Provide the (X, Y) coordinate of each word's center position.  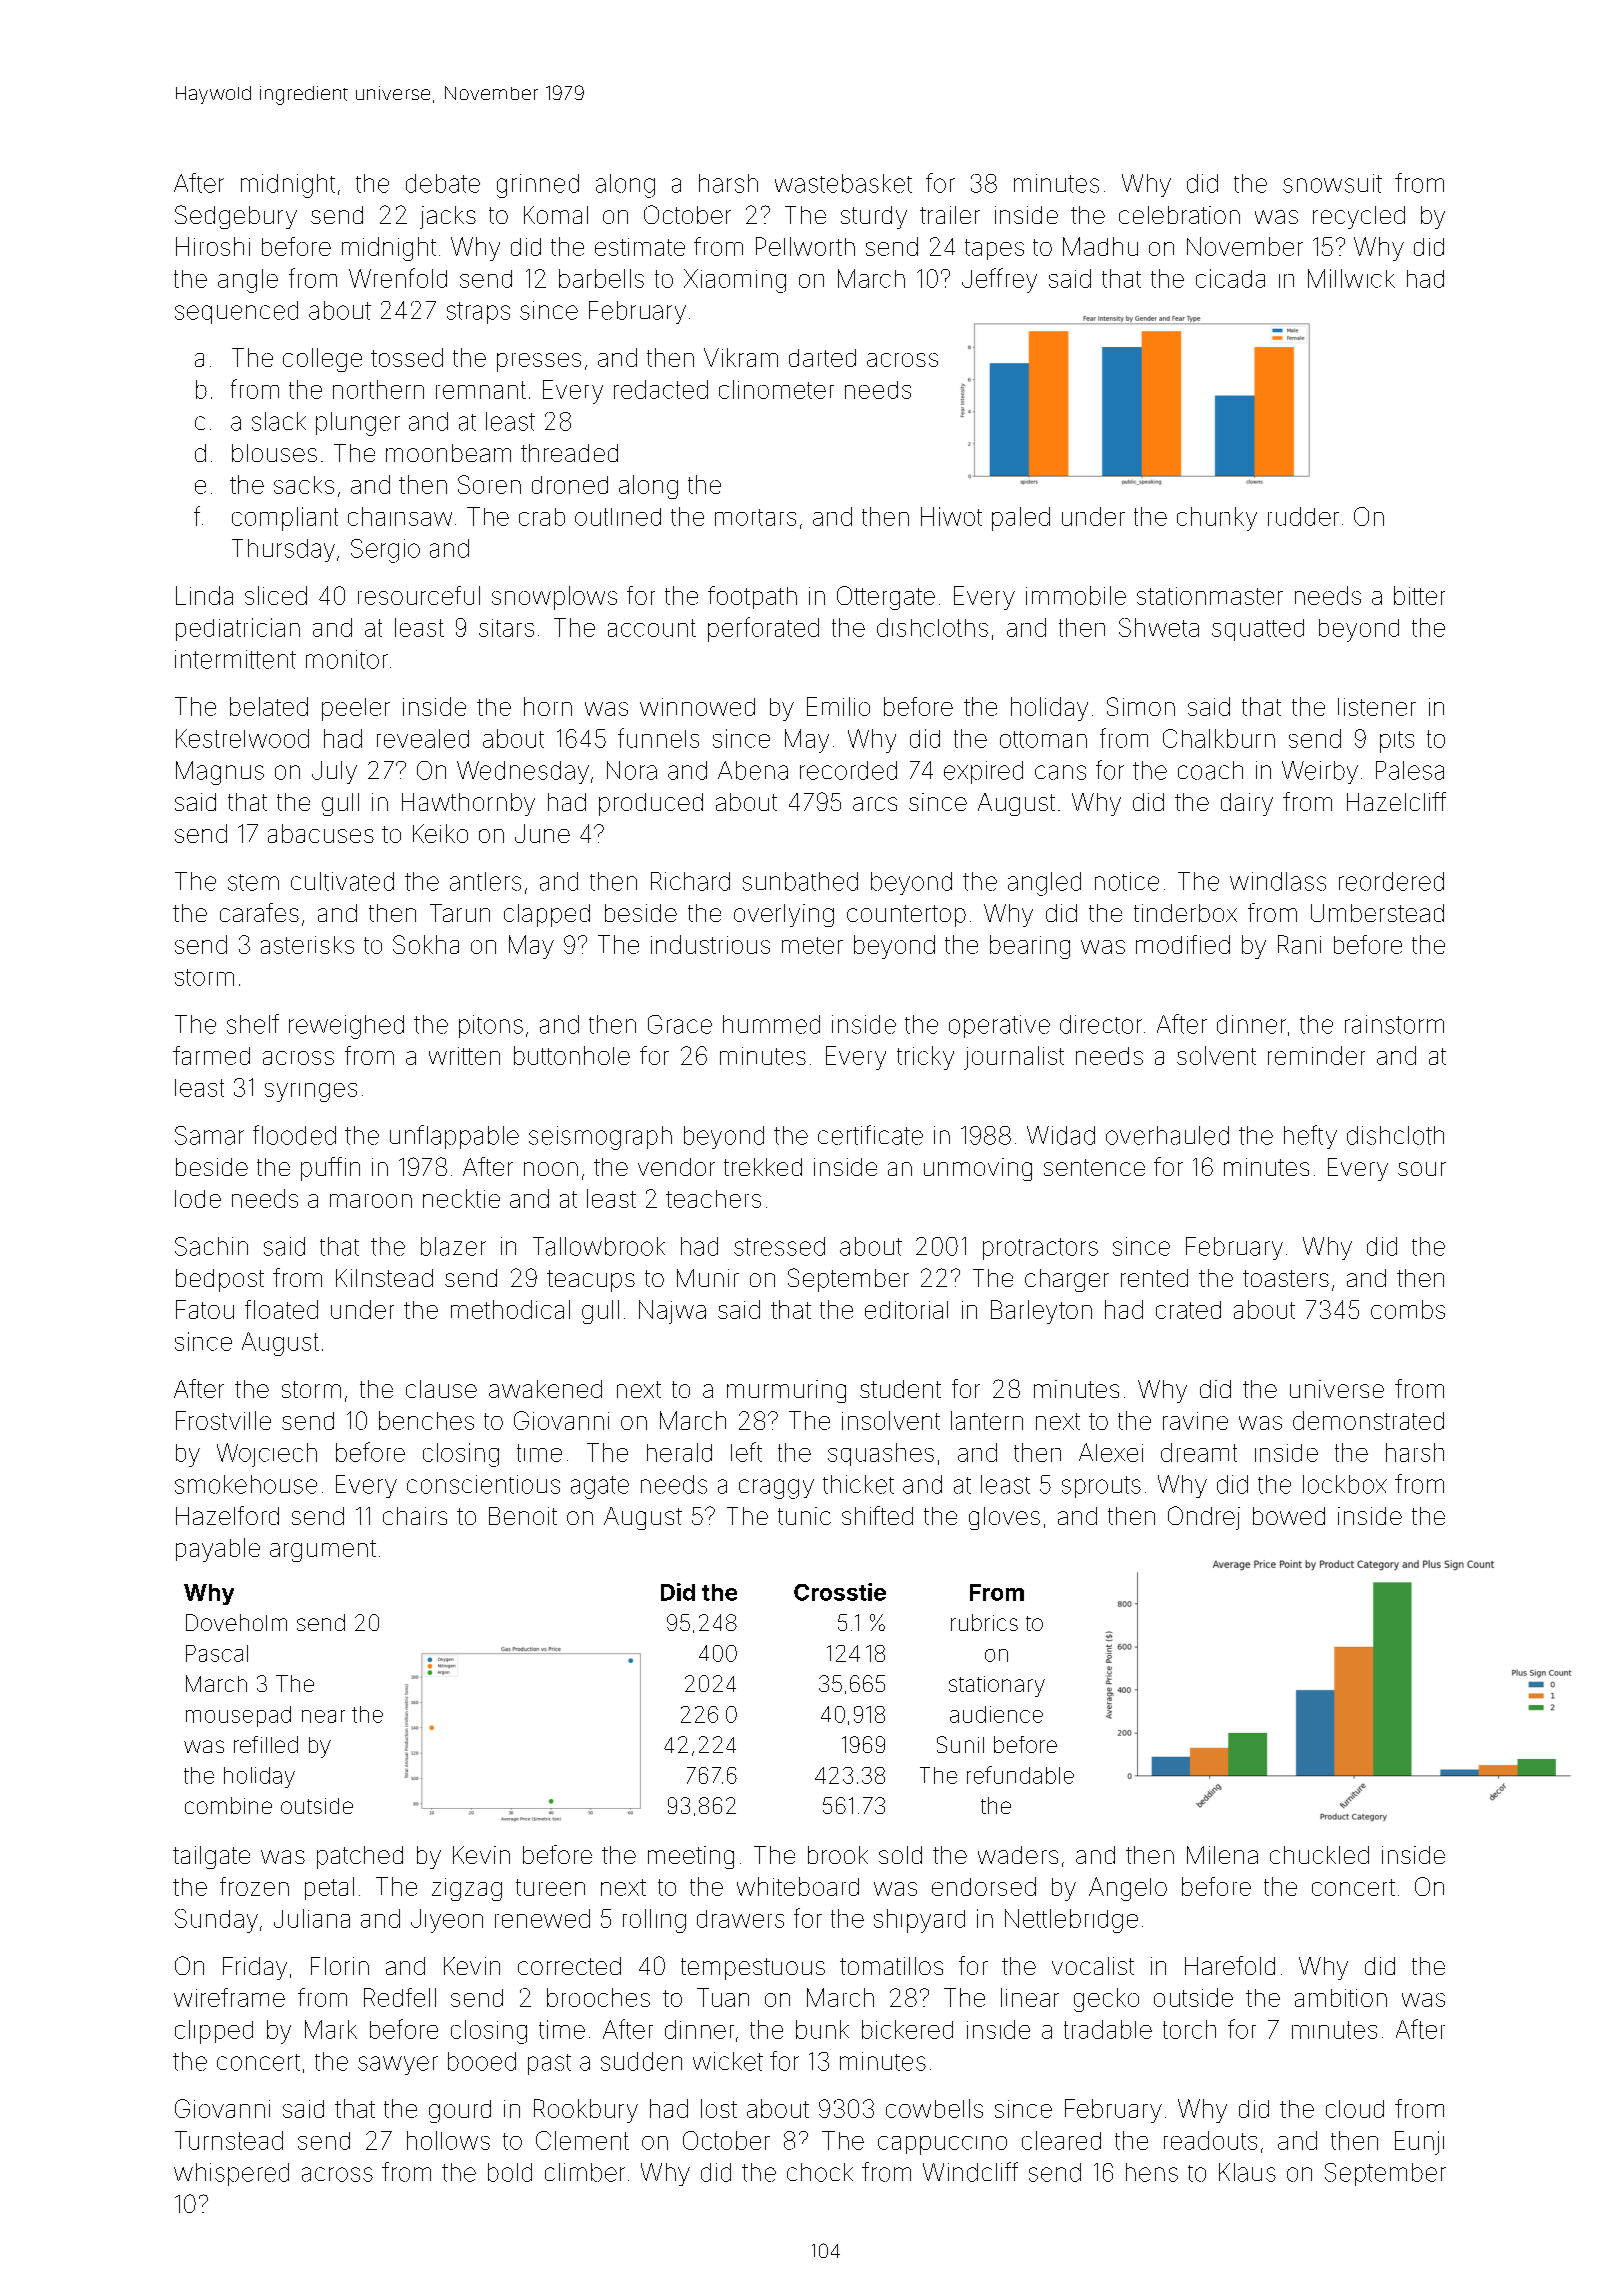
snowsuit (1332, 183)
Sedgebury (236, 217)
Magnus (220, 773)
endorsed (984, 1886)
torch (1189, 2029)
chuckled (1319, 1855)
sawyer (398, 2065)
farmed (211, 1055)
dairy (1247, 804)
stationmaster (1210, 596)
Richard (690, 881)
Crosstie (840, 1592)
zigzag (467, 1889)
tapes (994, 249)
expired (983, 772)
